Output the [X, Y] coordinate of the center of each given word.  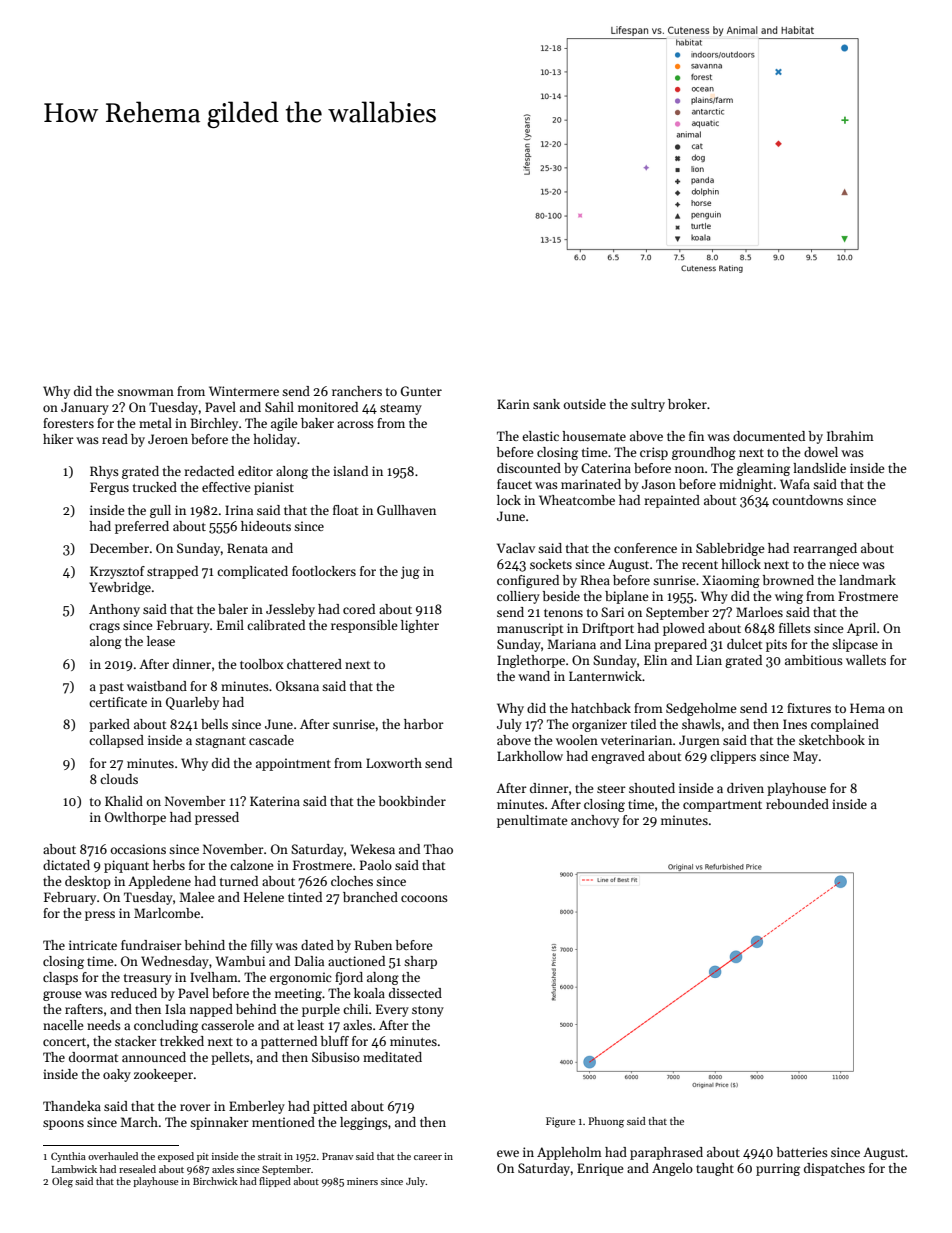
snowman [145, 392]
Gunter [421, 391]
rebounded [797, 804]
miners [362, 1181]
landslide [819, 468]
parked [109, 725]
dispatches [834, 1169]
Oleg [62, 1182]
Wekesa [373, 849]
